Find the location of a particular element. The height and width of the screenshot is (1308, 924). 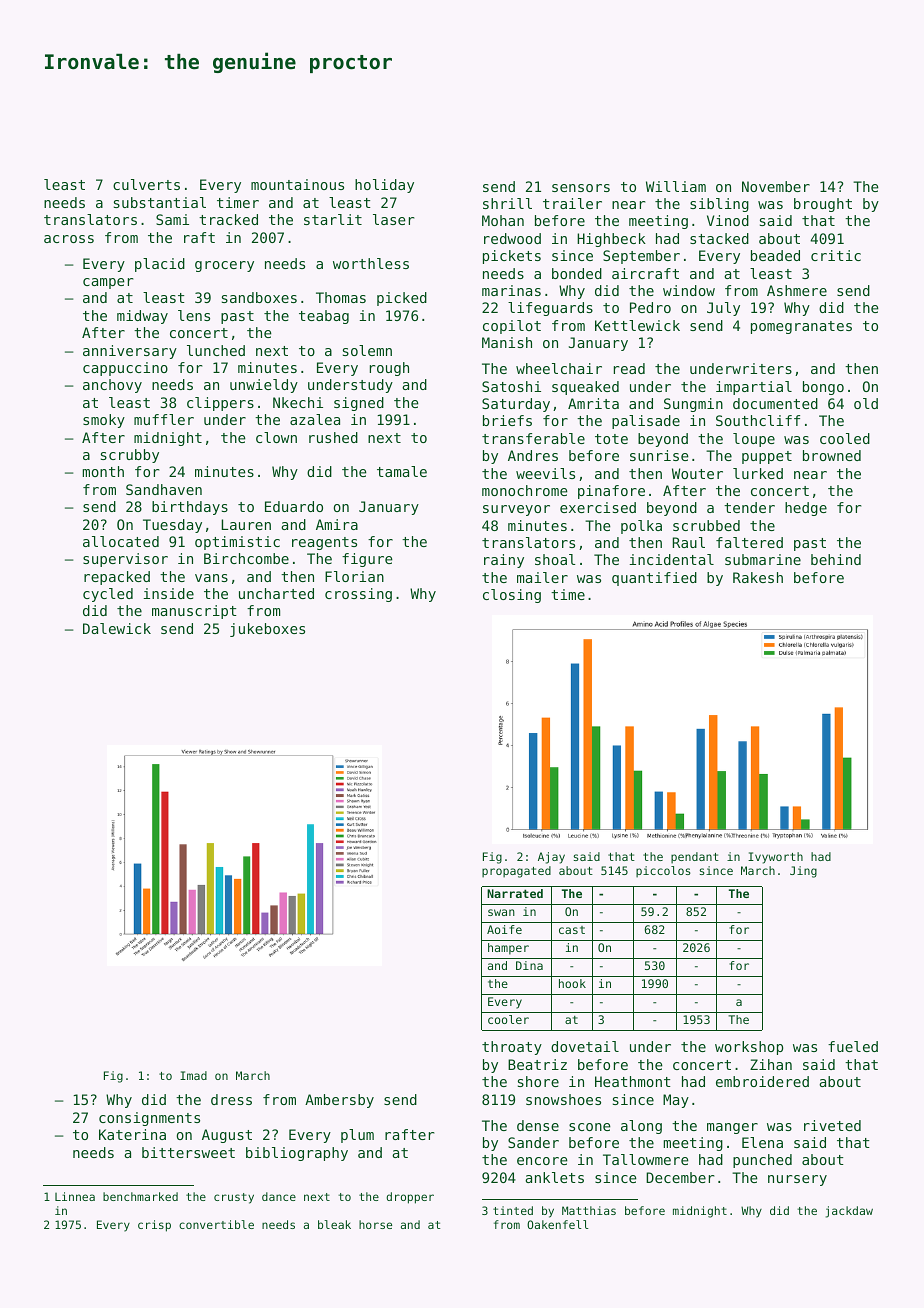

window is located at coordinates (689, 290).
